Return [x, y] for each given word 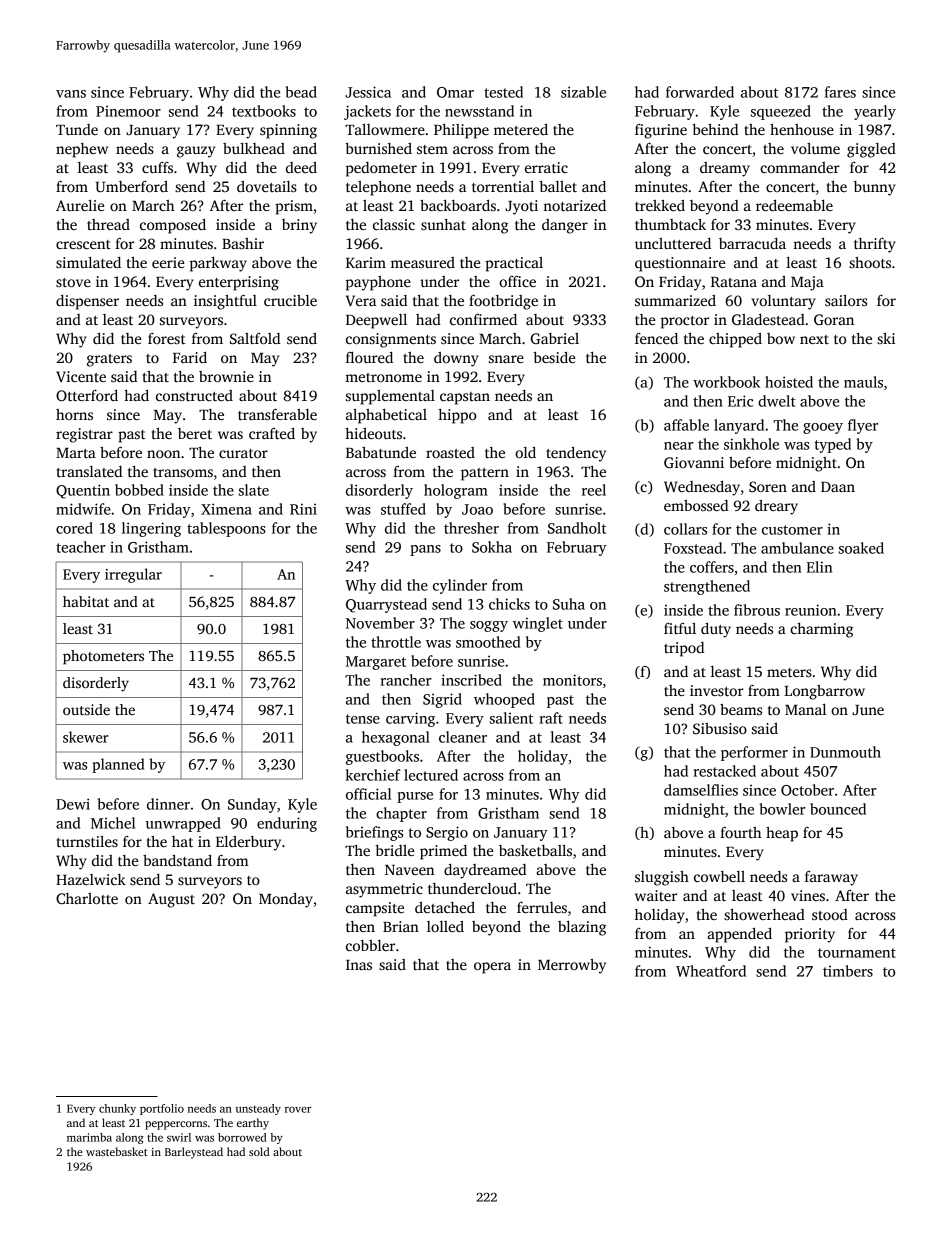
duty [716, 630]
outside [86, 709]
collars [685, 529]
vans [71, 94]
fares [840, 92]
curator [243, 453]
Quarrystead [386, 605]
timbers [848, 971]
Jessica [368, 92]
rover [298, 1110]
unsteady [258, 1109]
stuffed [403, 509]
